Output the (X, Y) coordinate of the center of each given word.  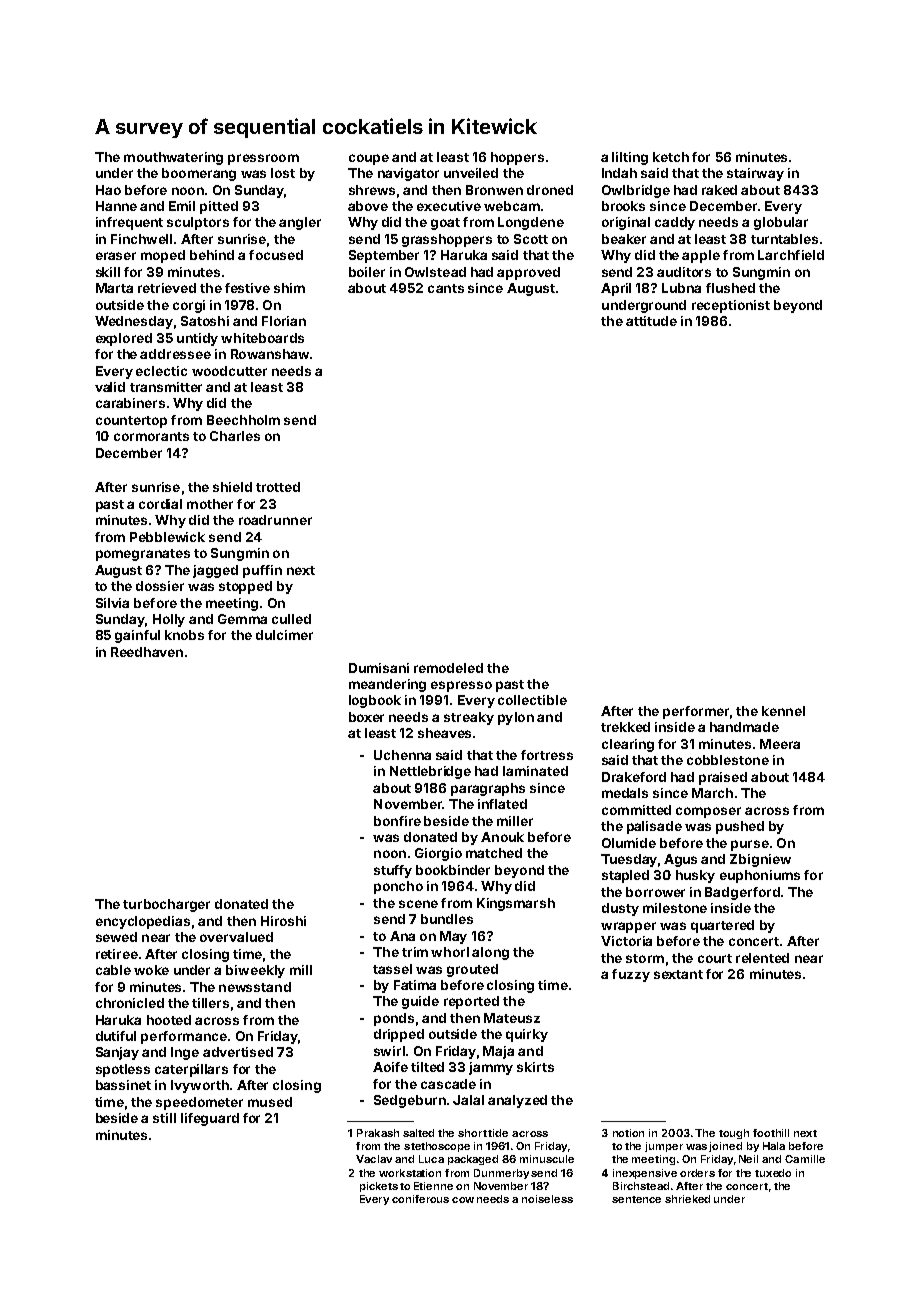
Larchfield (791, 255)
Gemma (242, 619)
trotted (278, 487)
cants (446, 288)
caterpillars (191, 1070)
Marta (114, 288)
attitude (651, 321)
